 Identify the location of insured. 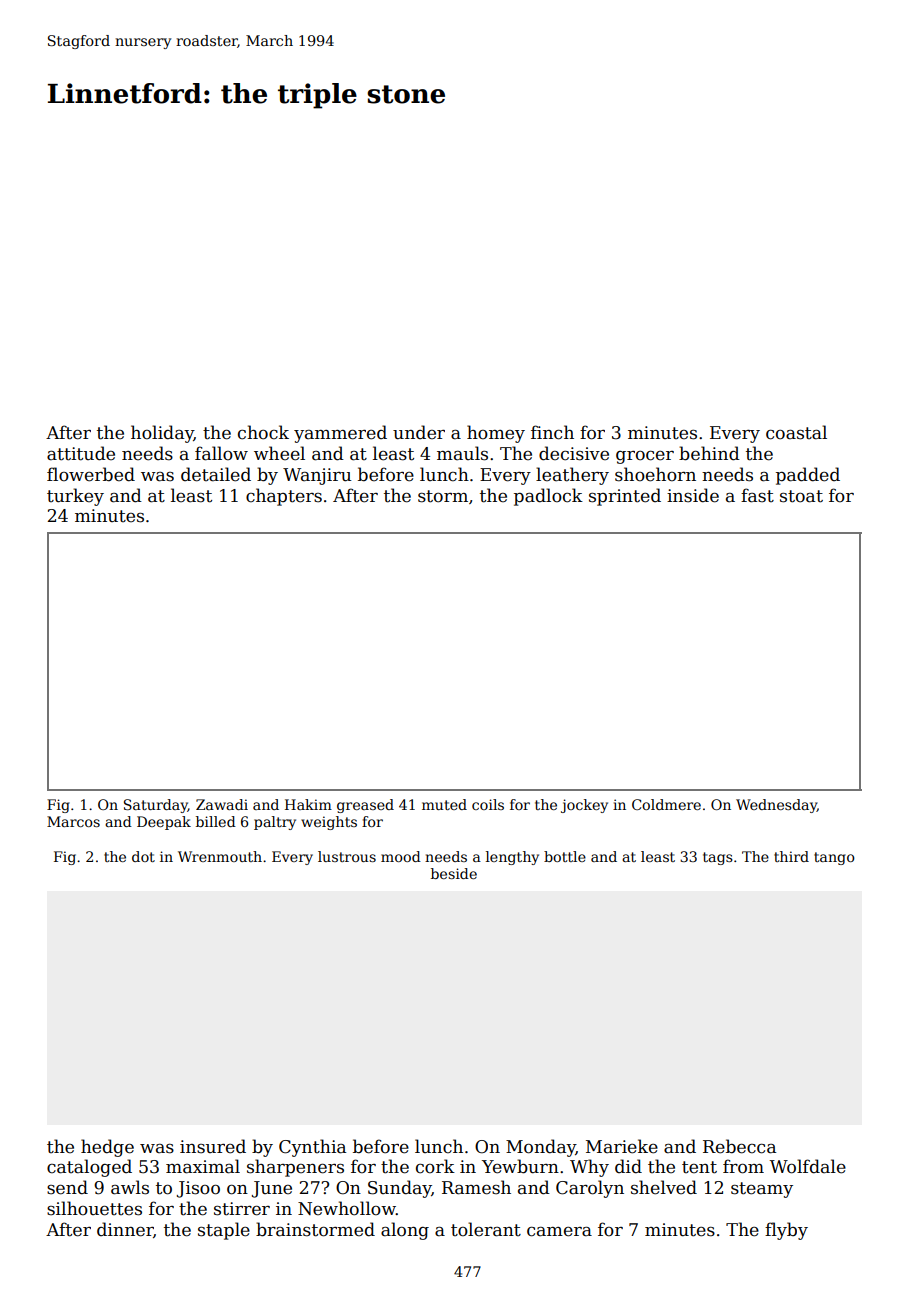
(213, 1146).
